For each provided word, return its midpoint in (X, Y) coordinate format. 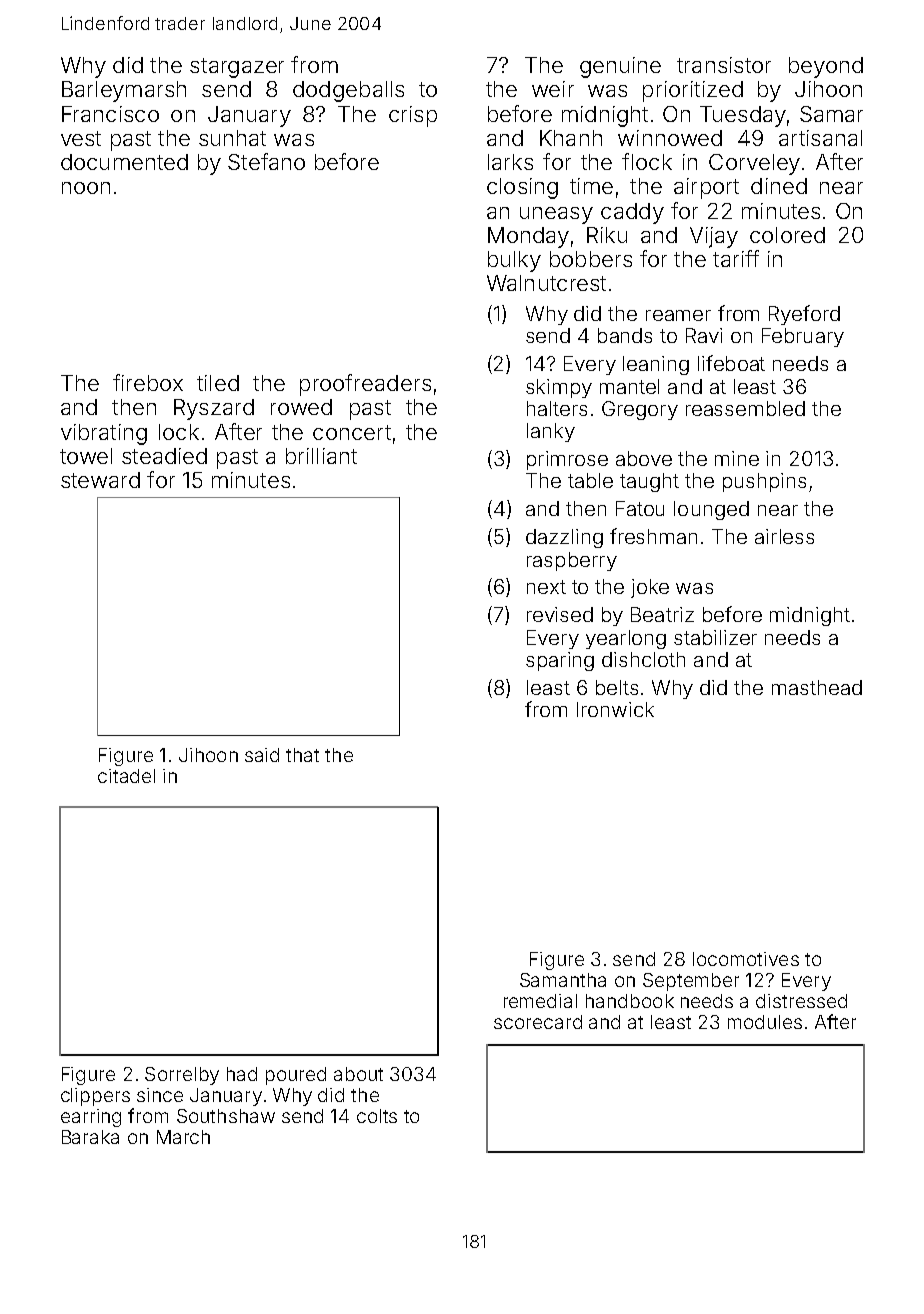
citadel (126, 776)
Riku (607, 235)
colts (377, 1116)
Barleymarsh (124, 91)
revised (560, 614)
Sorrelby (182, 1076)
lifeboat (731, 363)
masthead (817, 687)
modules (765, 1022)
